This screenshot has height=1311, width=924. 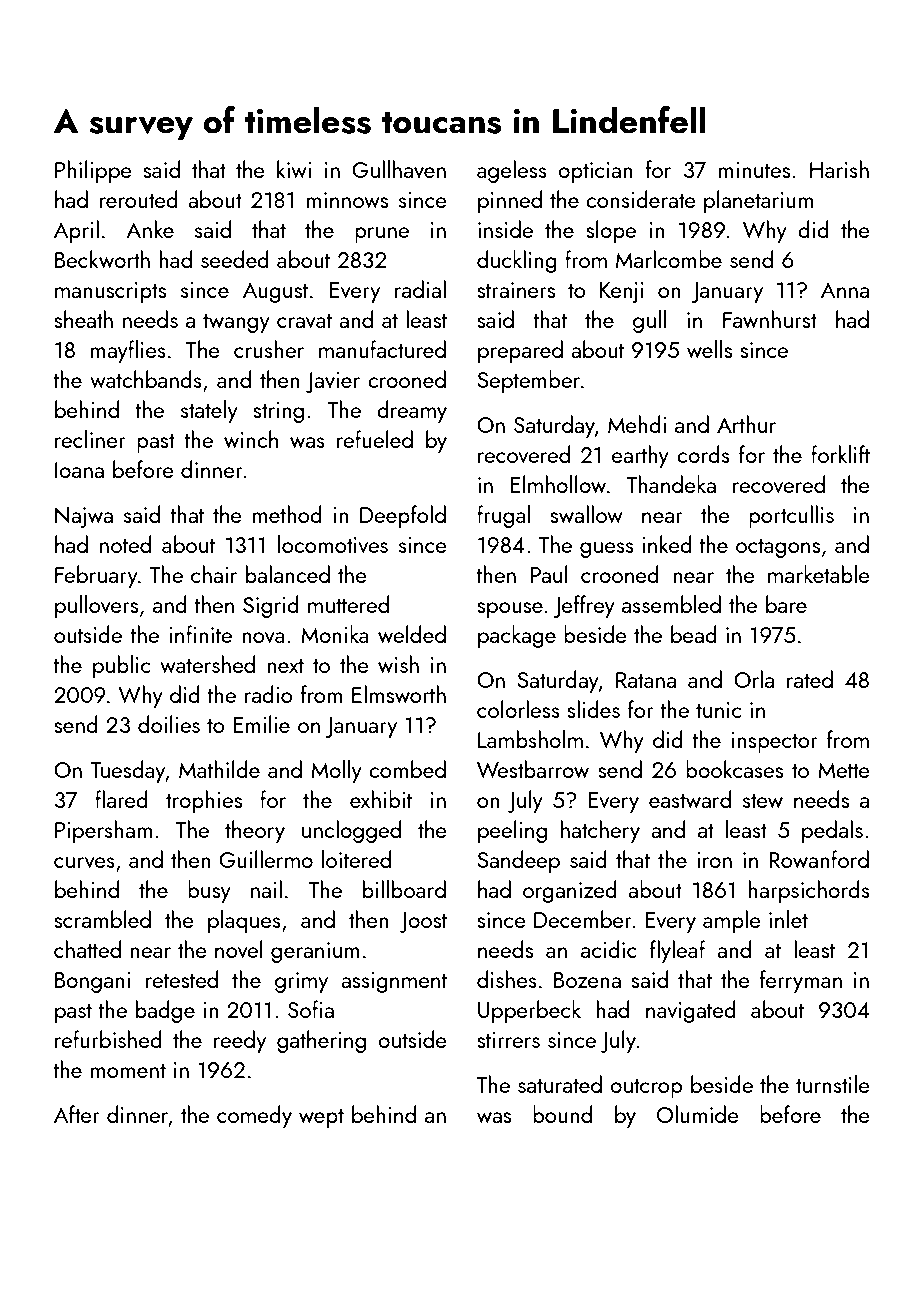 What do you see at coordinates (562, 1114) in the screenshot?
I see `bound` at bounding box center [562, 1114].
